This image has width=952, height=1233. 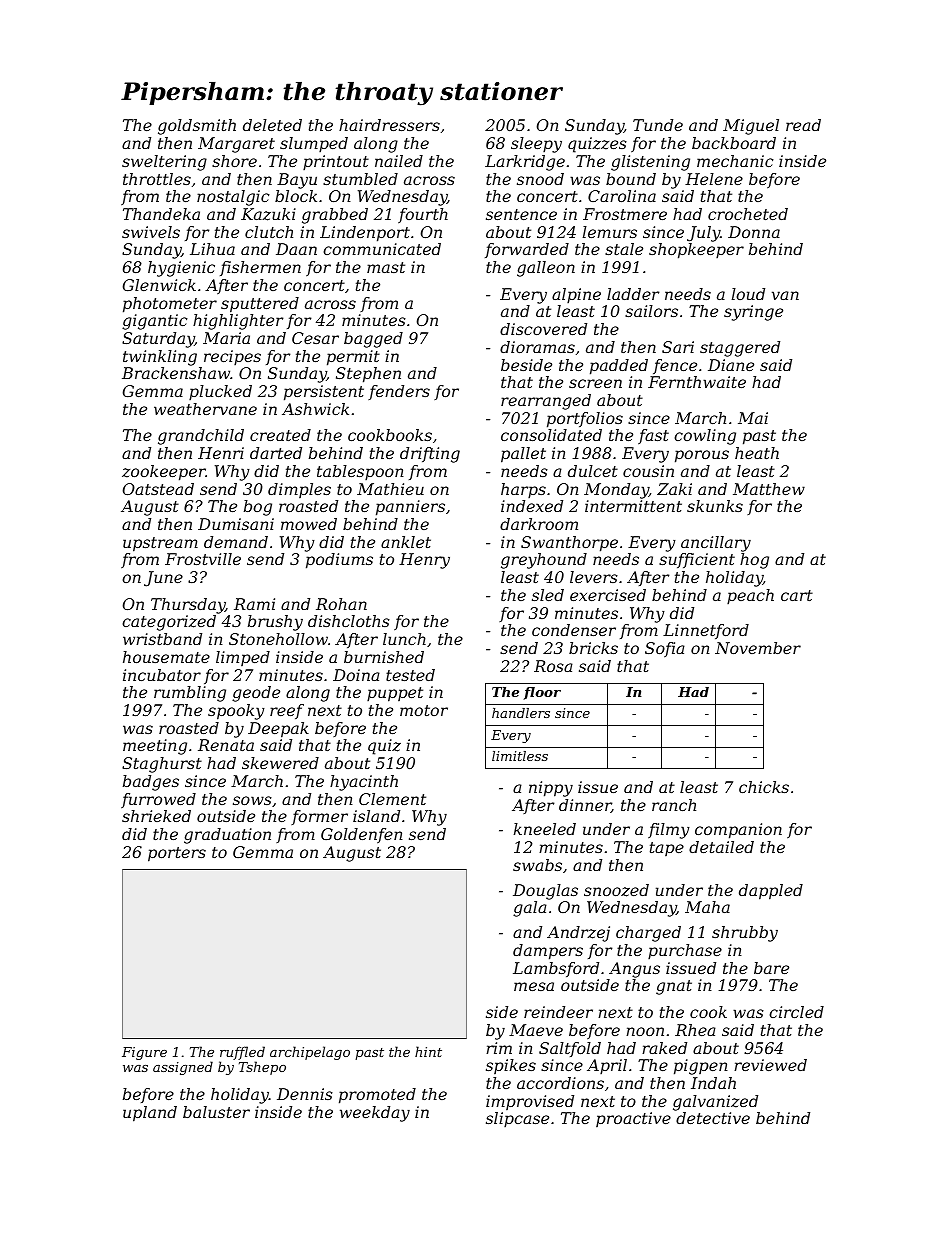 I want to click on ancillary, so click(x=716, y=544).
